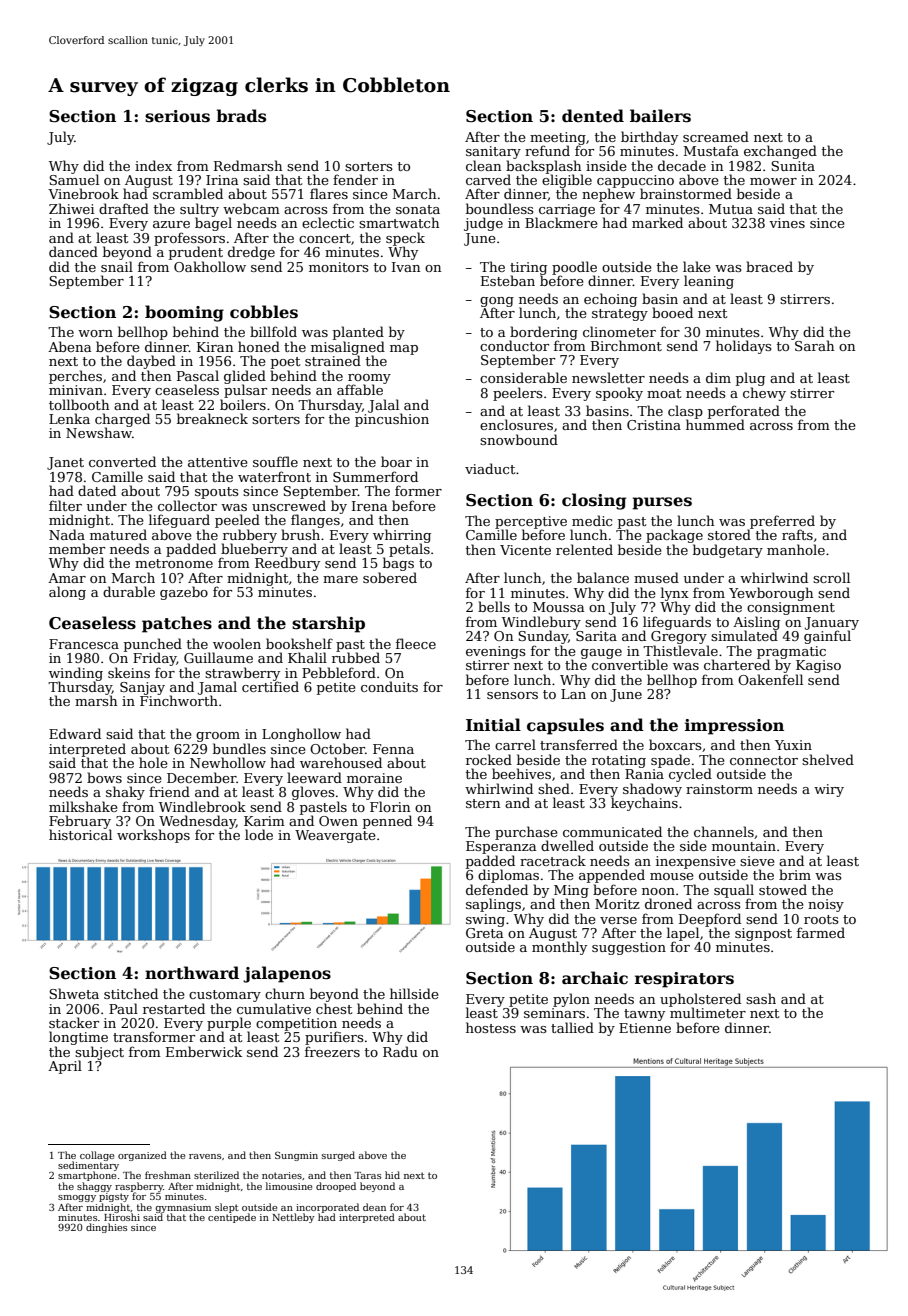  What do you see at coordinates (543, 167) in the screenshot?
I see `backsplash` at bounding box center [543, 167].
